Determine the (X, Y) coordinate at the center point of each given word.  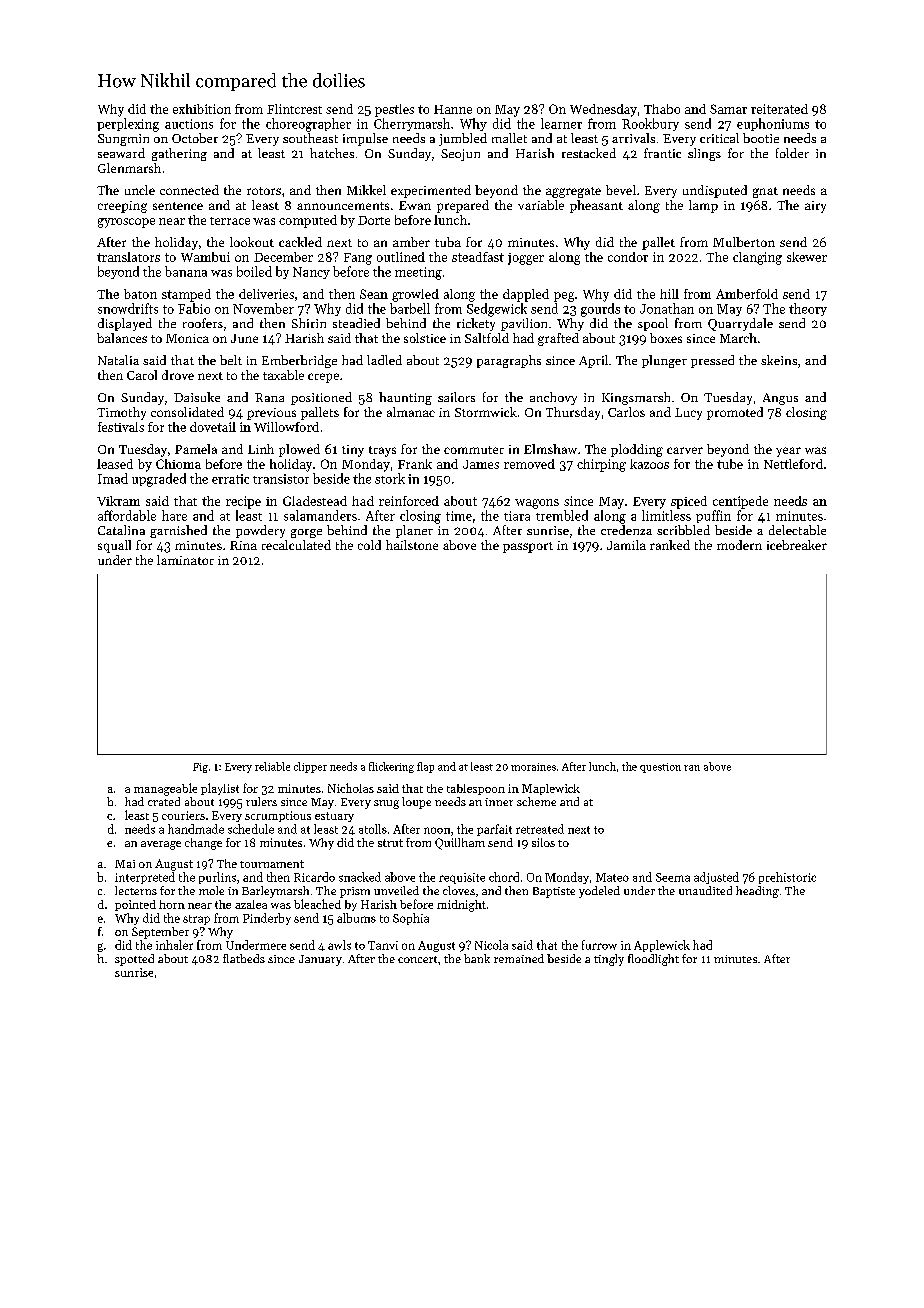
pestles (394, 110)
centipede (740, 502)
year (788, 452)
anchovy (553, 398)
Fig (200, 768)
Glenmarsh (129, 168)
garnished (178, 531)
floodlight (653, 960)
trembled (562, 515)
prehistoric (787, 878)
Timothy (121, 413)
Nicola (491, 945)
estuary (334, 817)
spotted (134, 960)
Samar (728, 109)
